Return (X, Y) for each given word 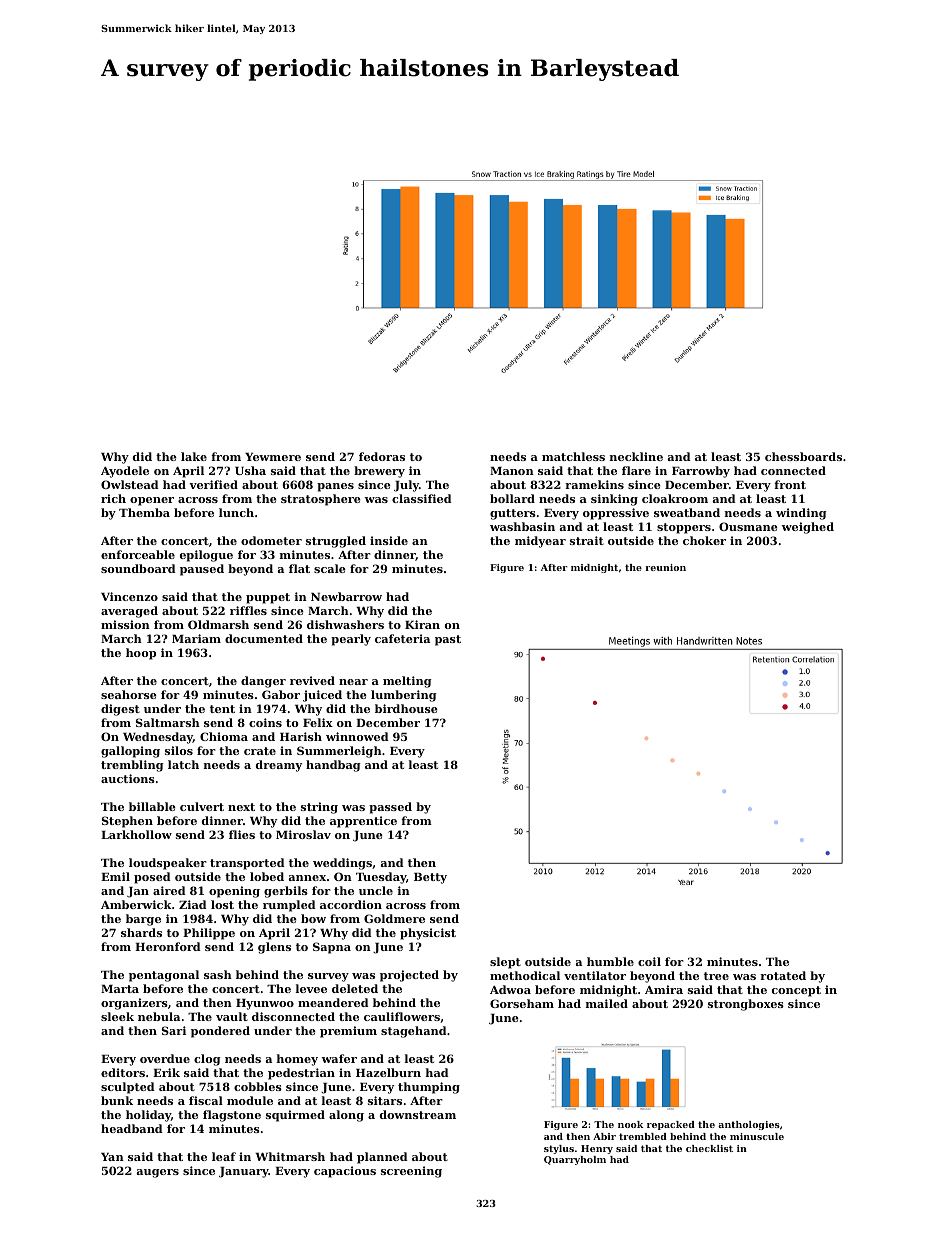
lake (194, 456)
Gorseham (522, 1003)
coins (265, 722)
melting (407, 682)
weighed (808, 528)
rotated (783, 975)
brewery (379, 472)
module (250, 1100)
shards (141, 932)
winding (801, 514)
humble (610, 961)
